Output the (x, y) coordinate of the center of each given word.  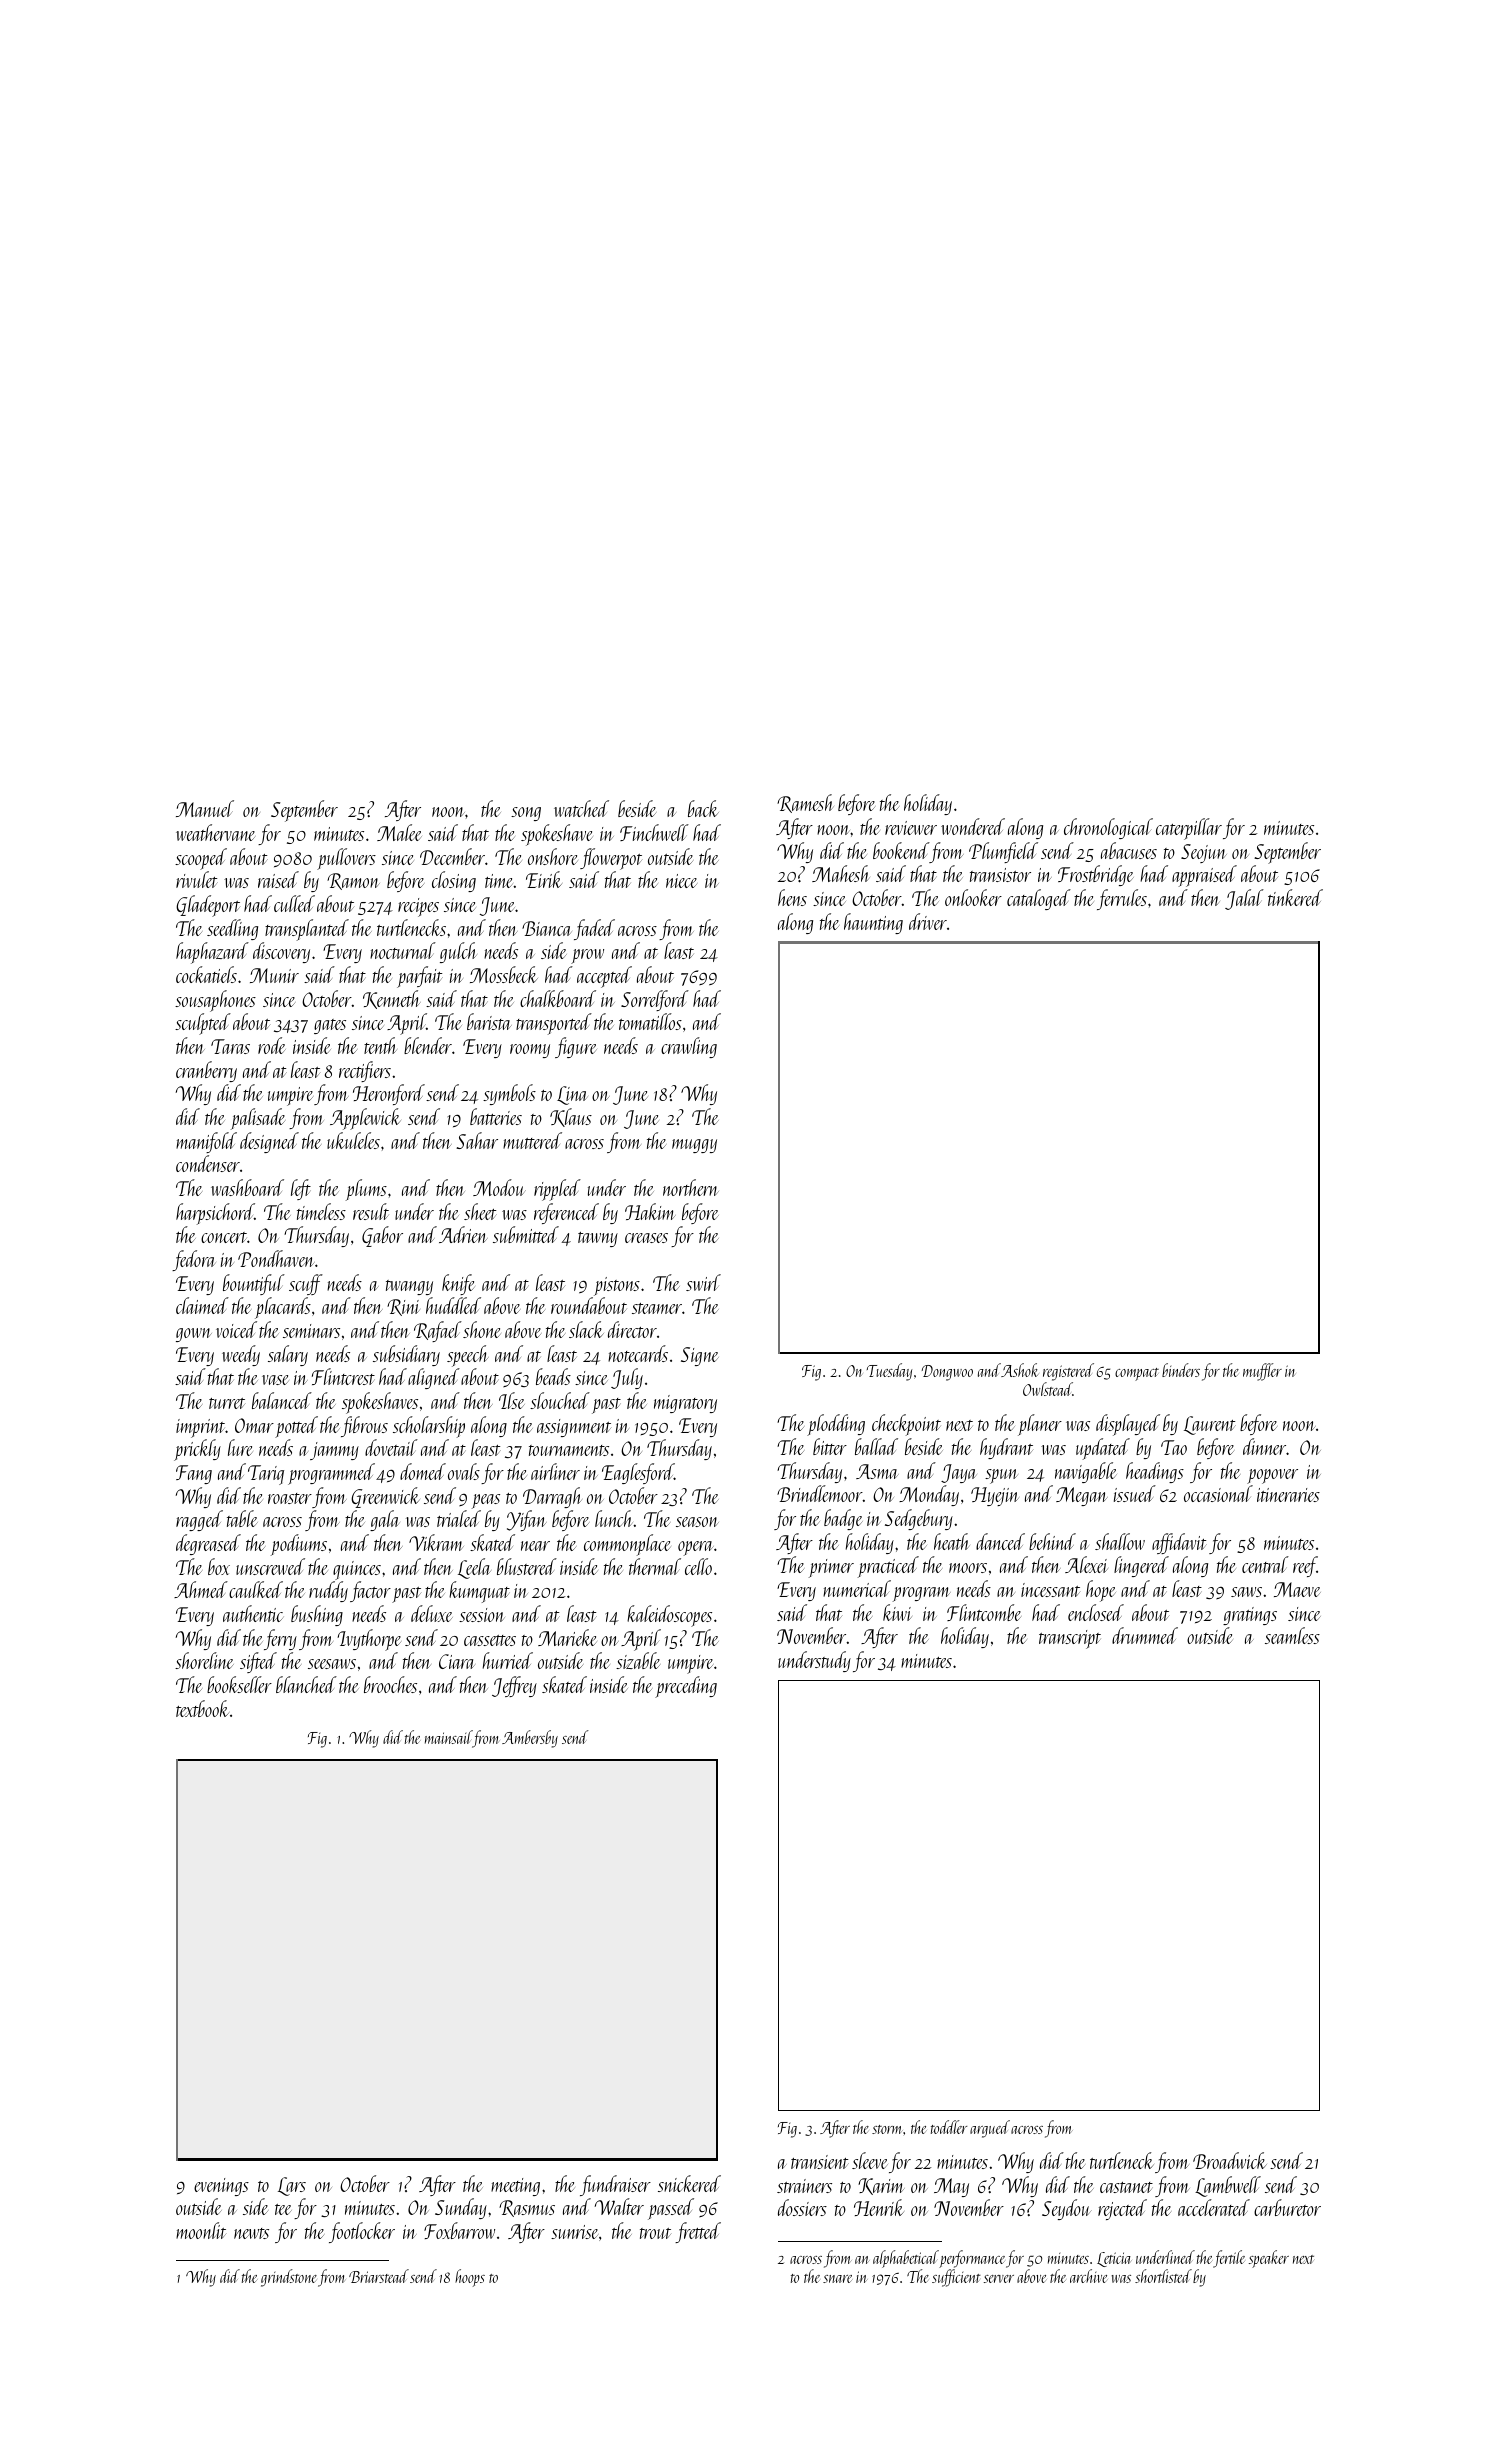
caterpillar (1189, 829)
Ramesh (805, 803)
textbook (202, 1708)
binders (1181, 1370)
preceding (686, 1687)
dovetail (391, 1447)
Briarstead (379, 2276)
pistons (617, 1286)
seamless (1292, 1635)
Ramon (353, 881)
